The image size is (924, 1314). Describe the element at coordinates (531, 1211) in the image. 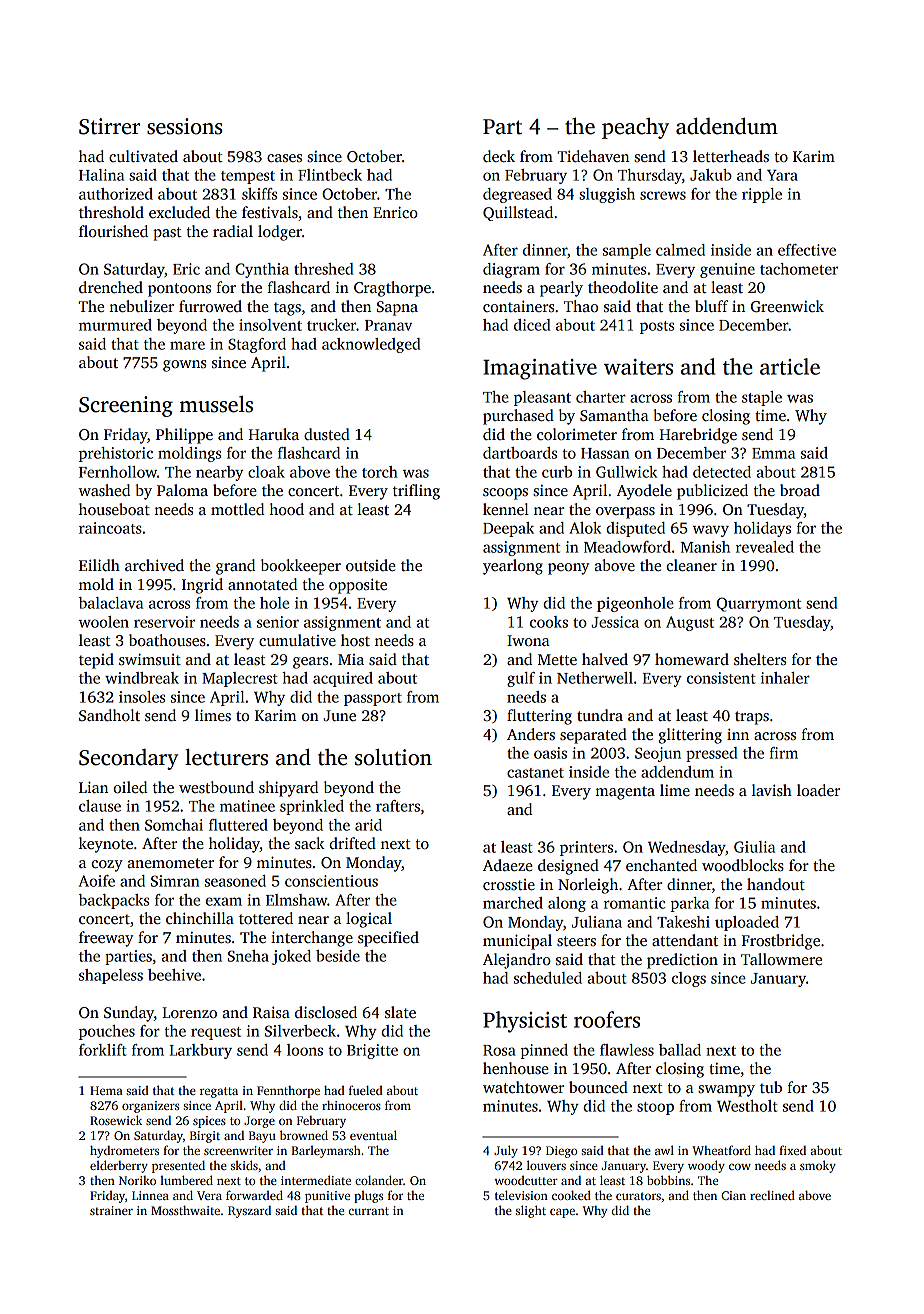

I see `slight` at that location.
